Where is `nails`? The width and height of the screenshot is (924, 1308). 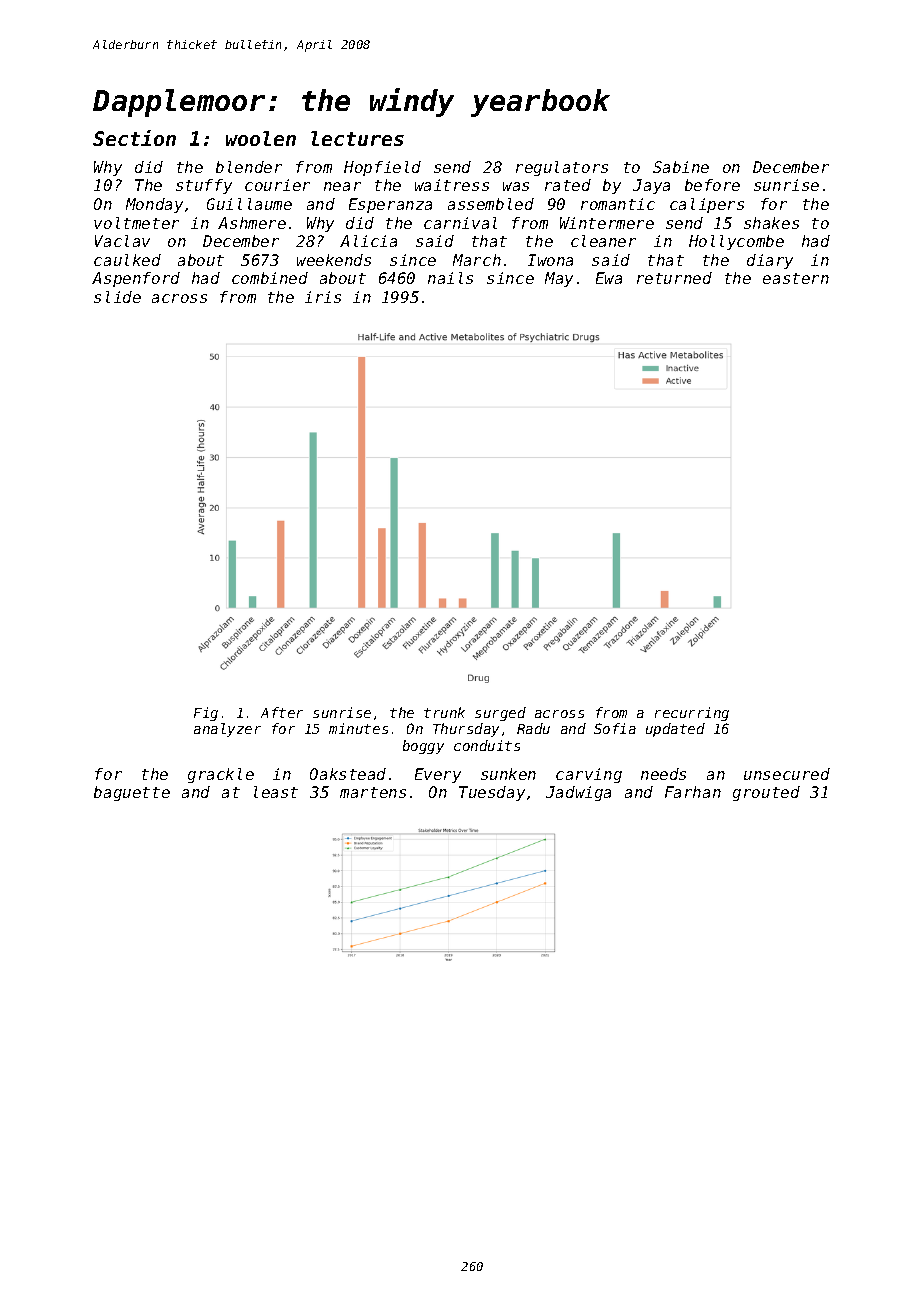
nails is located at coordinates (450, 278).
